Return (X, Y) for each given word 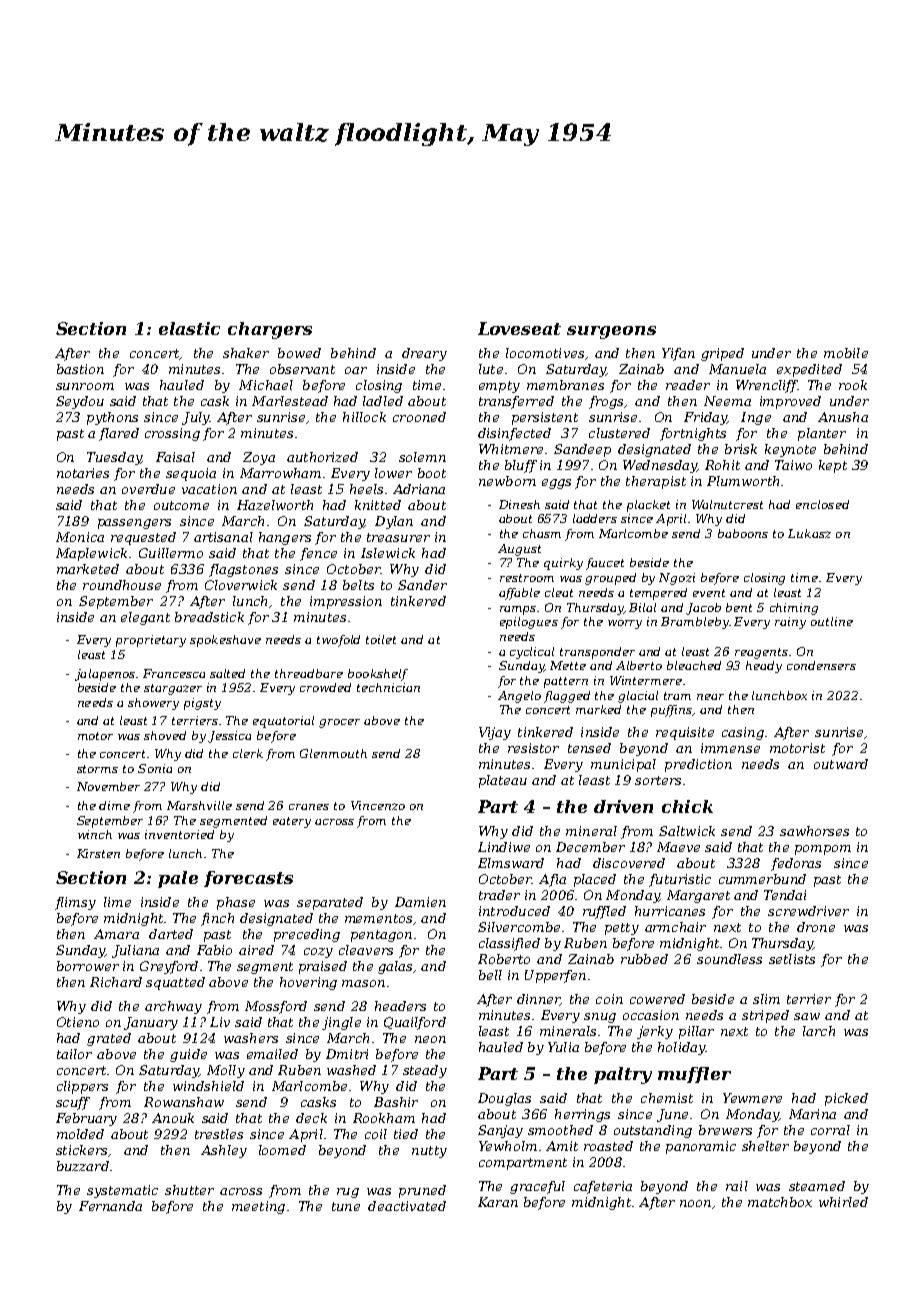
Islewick (388, 553)
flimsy (75, 903)
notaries (83, 473)
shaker (246, 353)
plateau (503, 781)
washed (351, 1070)
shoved (165, 735)
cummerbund (762, 879)
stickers (81, 1150)
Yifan (678, 354)
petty (622, 929)
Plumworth (743, 481)
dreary (424, 354)
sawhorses (814, 831)
